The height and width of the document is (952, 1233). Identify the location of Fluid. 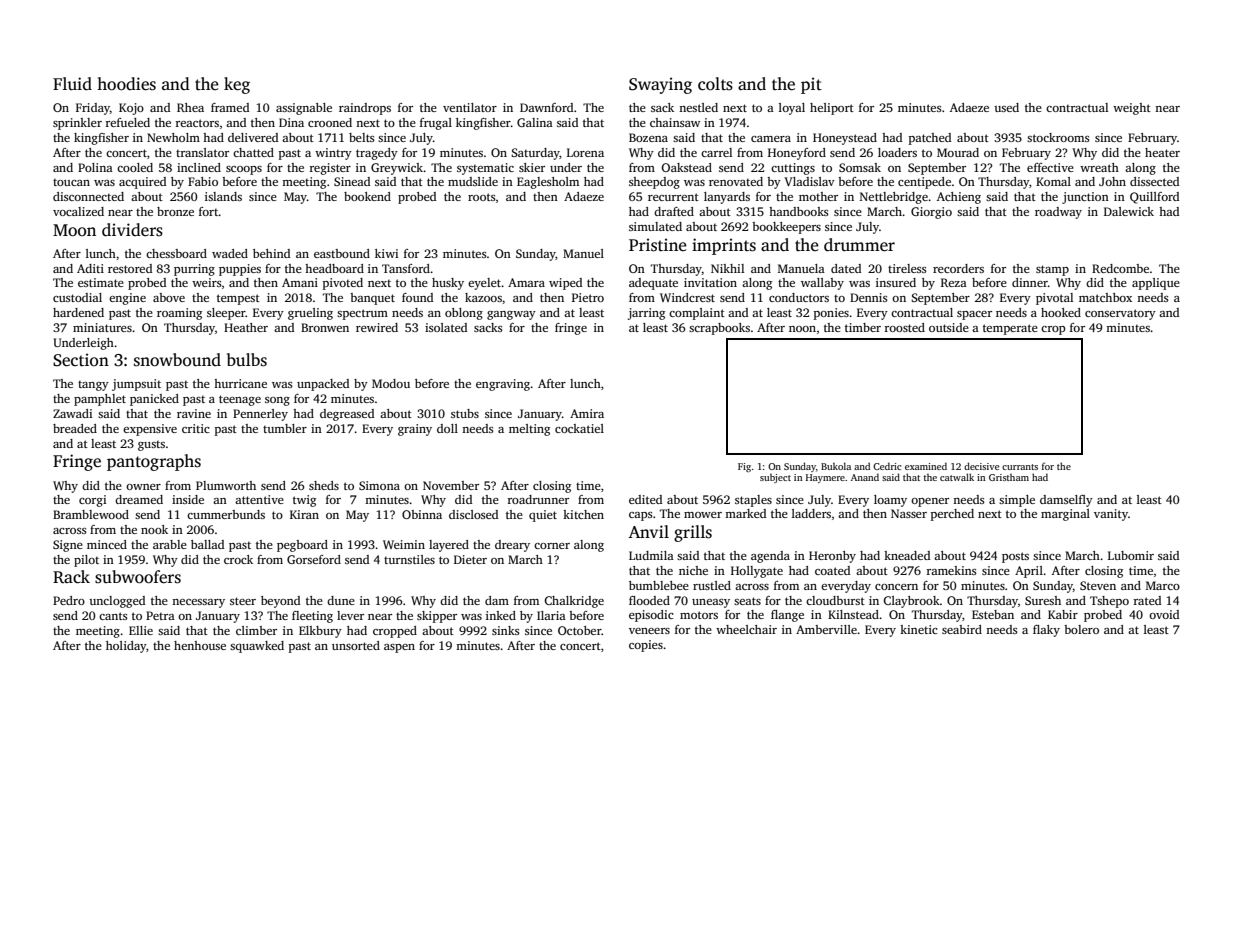
(72, 83).
